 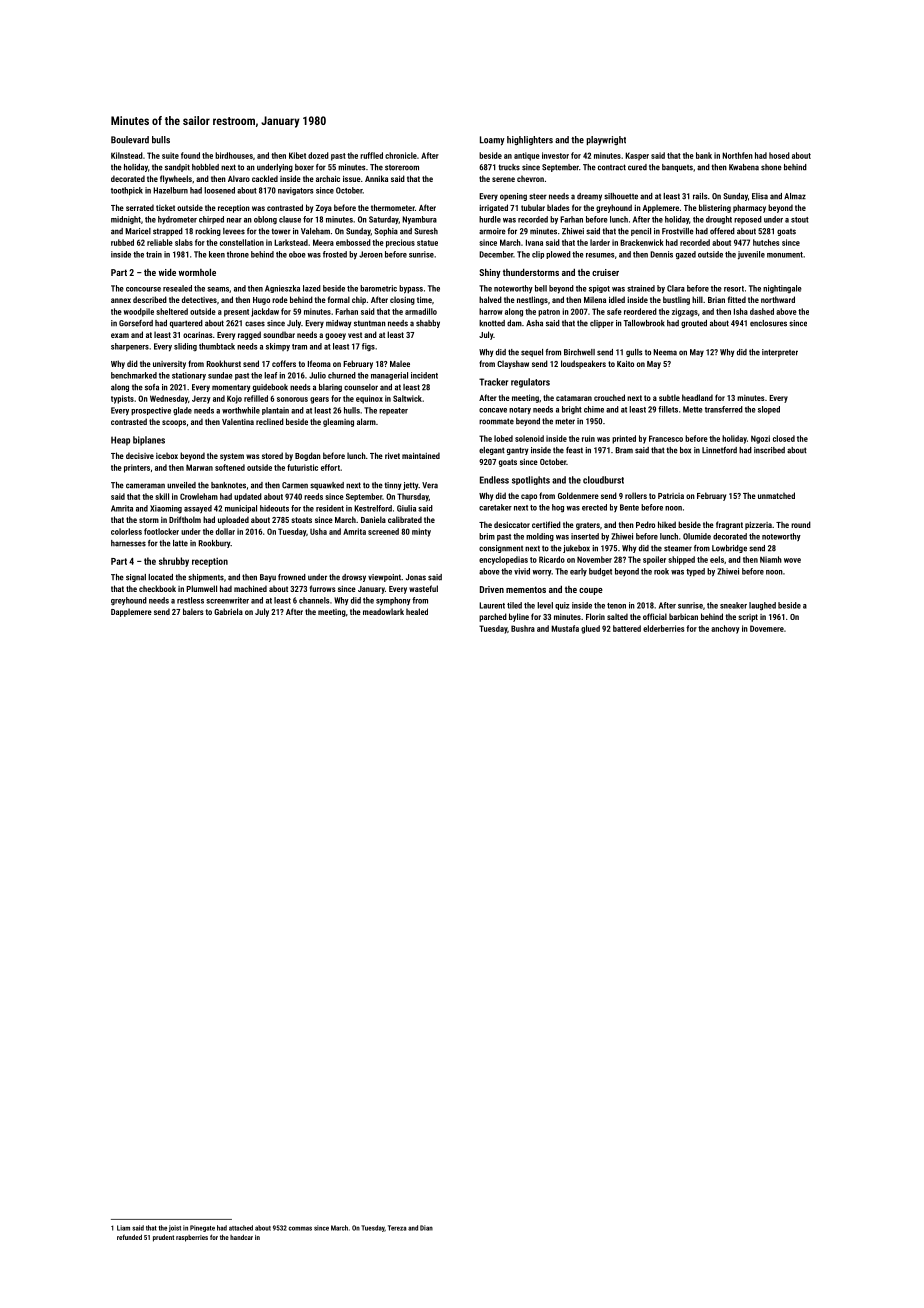 I want to click on Gabriela, so click(x=228, y=611).
